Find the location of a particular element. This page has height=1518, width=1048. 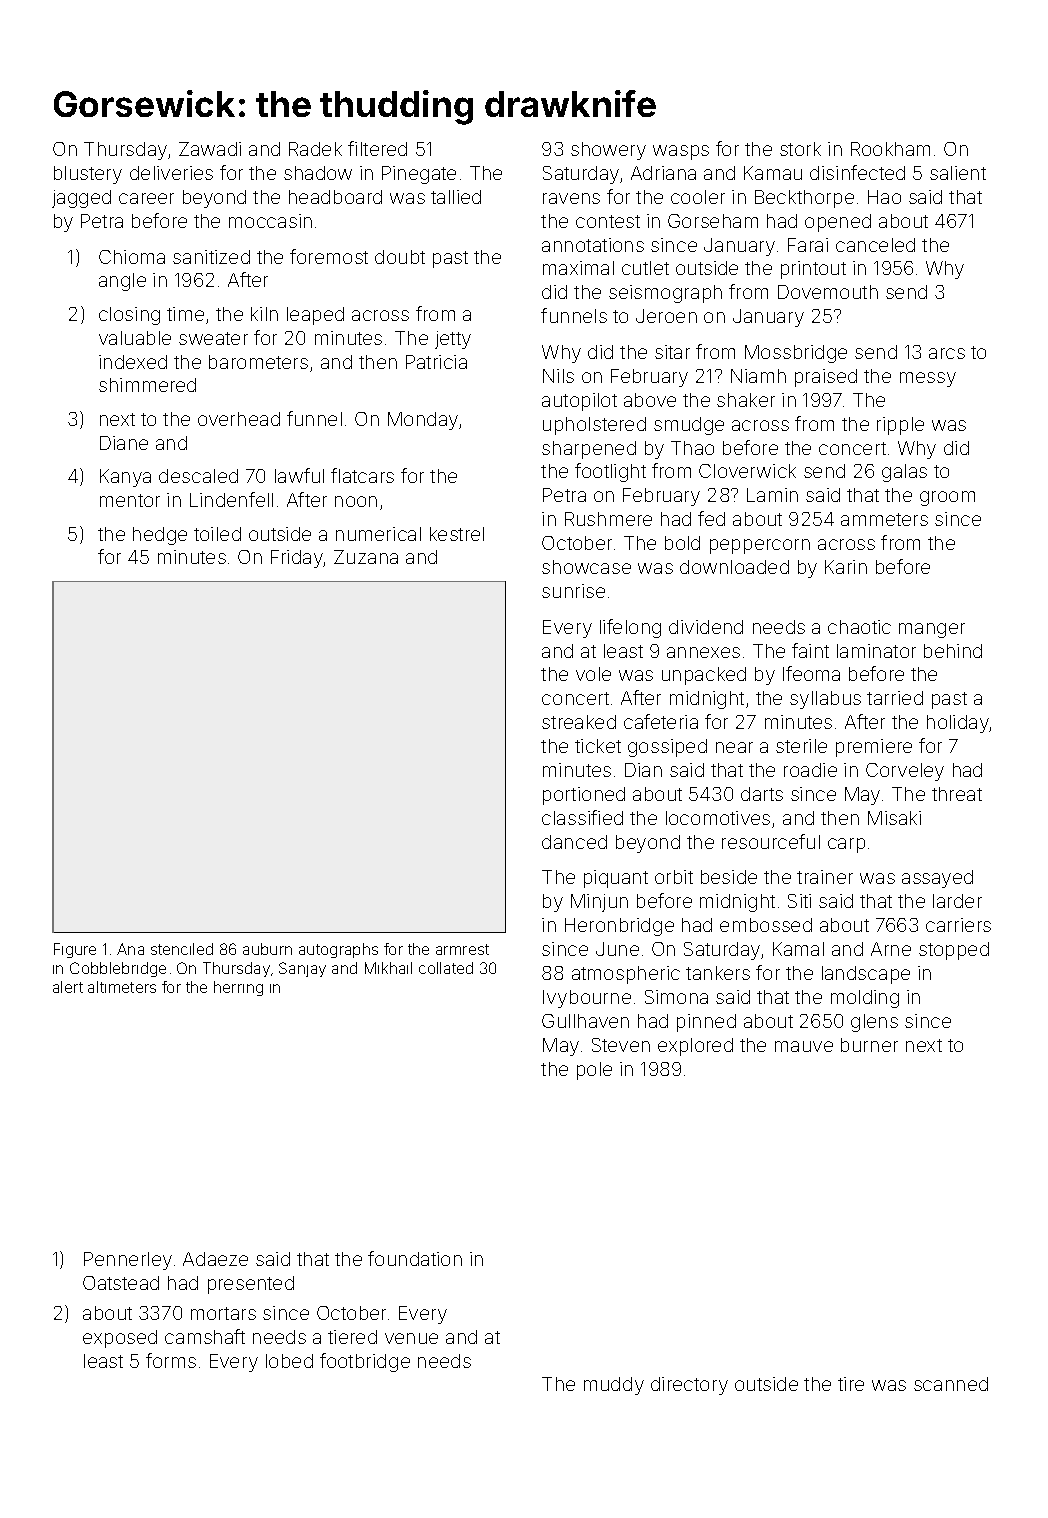

Zawadi is located at coordinates (210, 149).
